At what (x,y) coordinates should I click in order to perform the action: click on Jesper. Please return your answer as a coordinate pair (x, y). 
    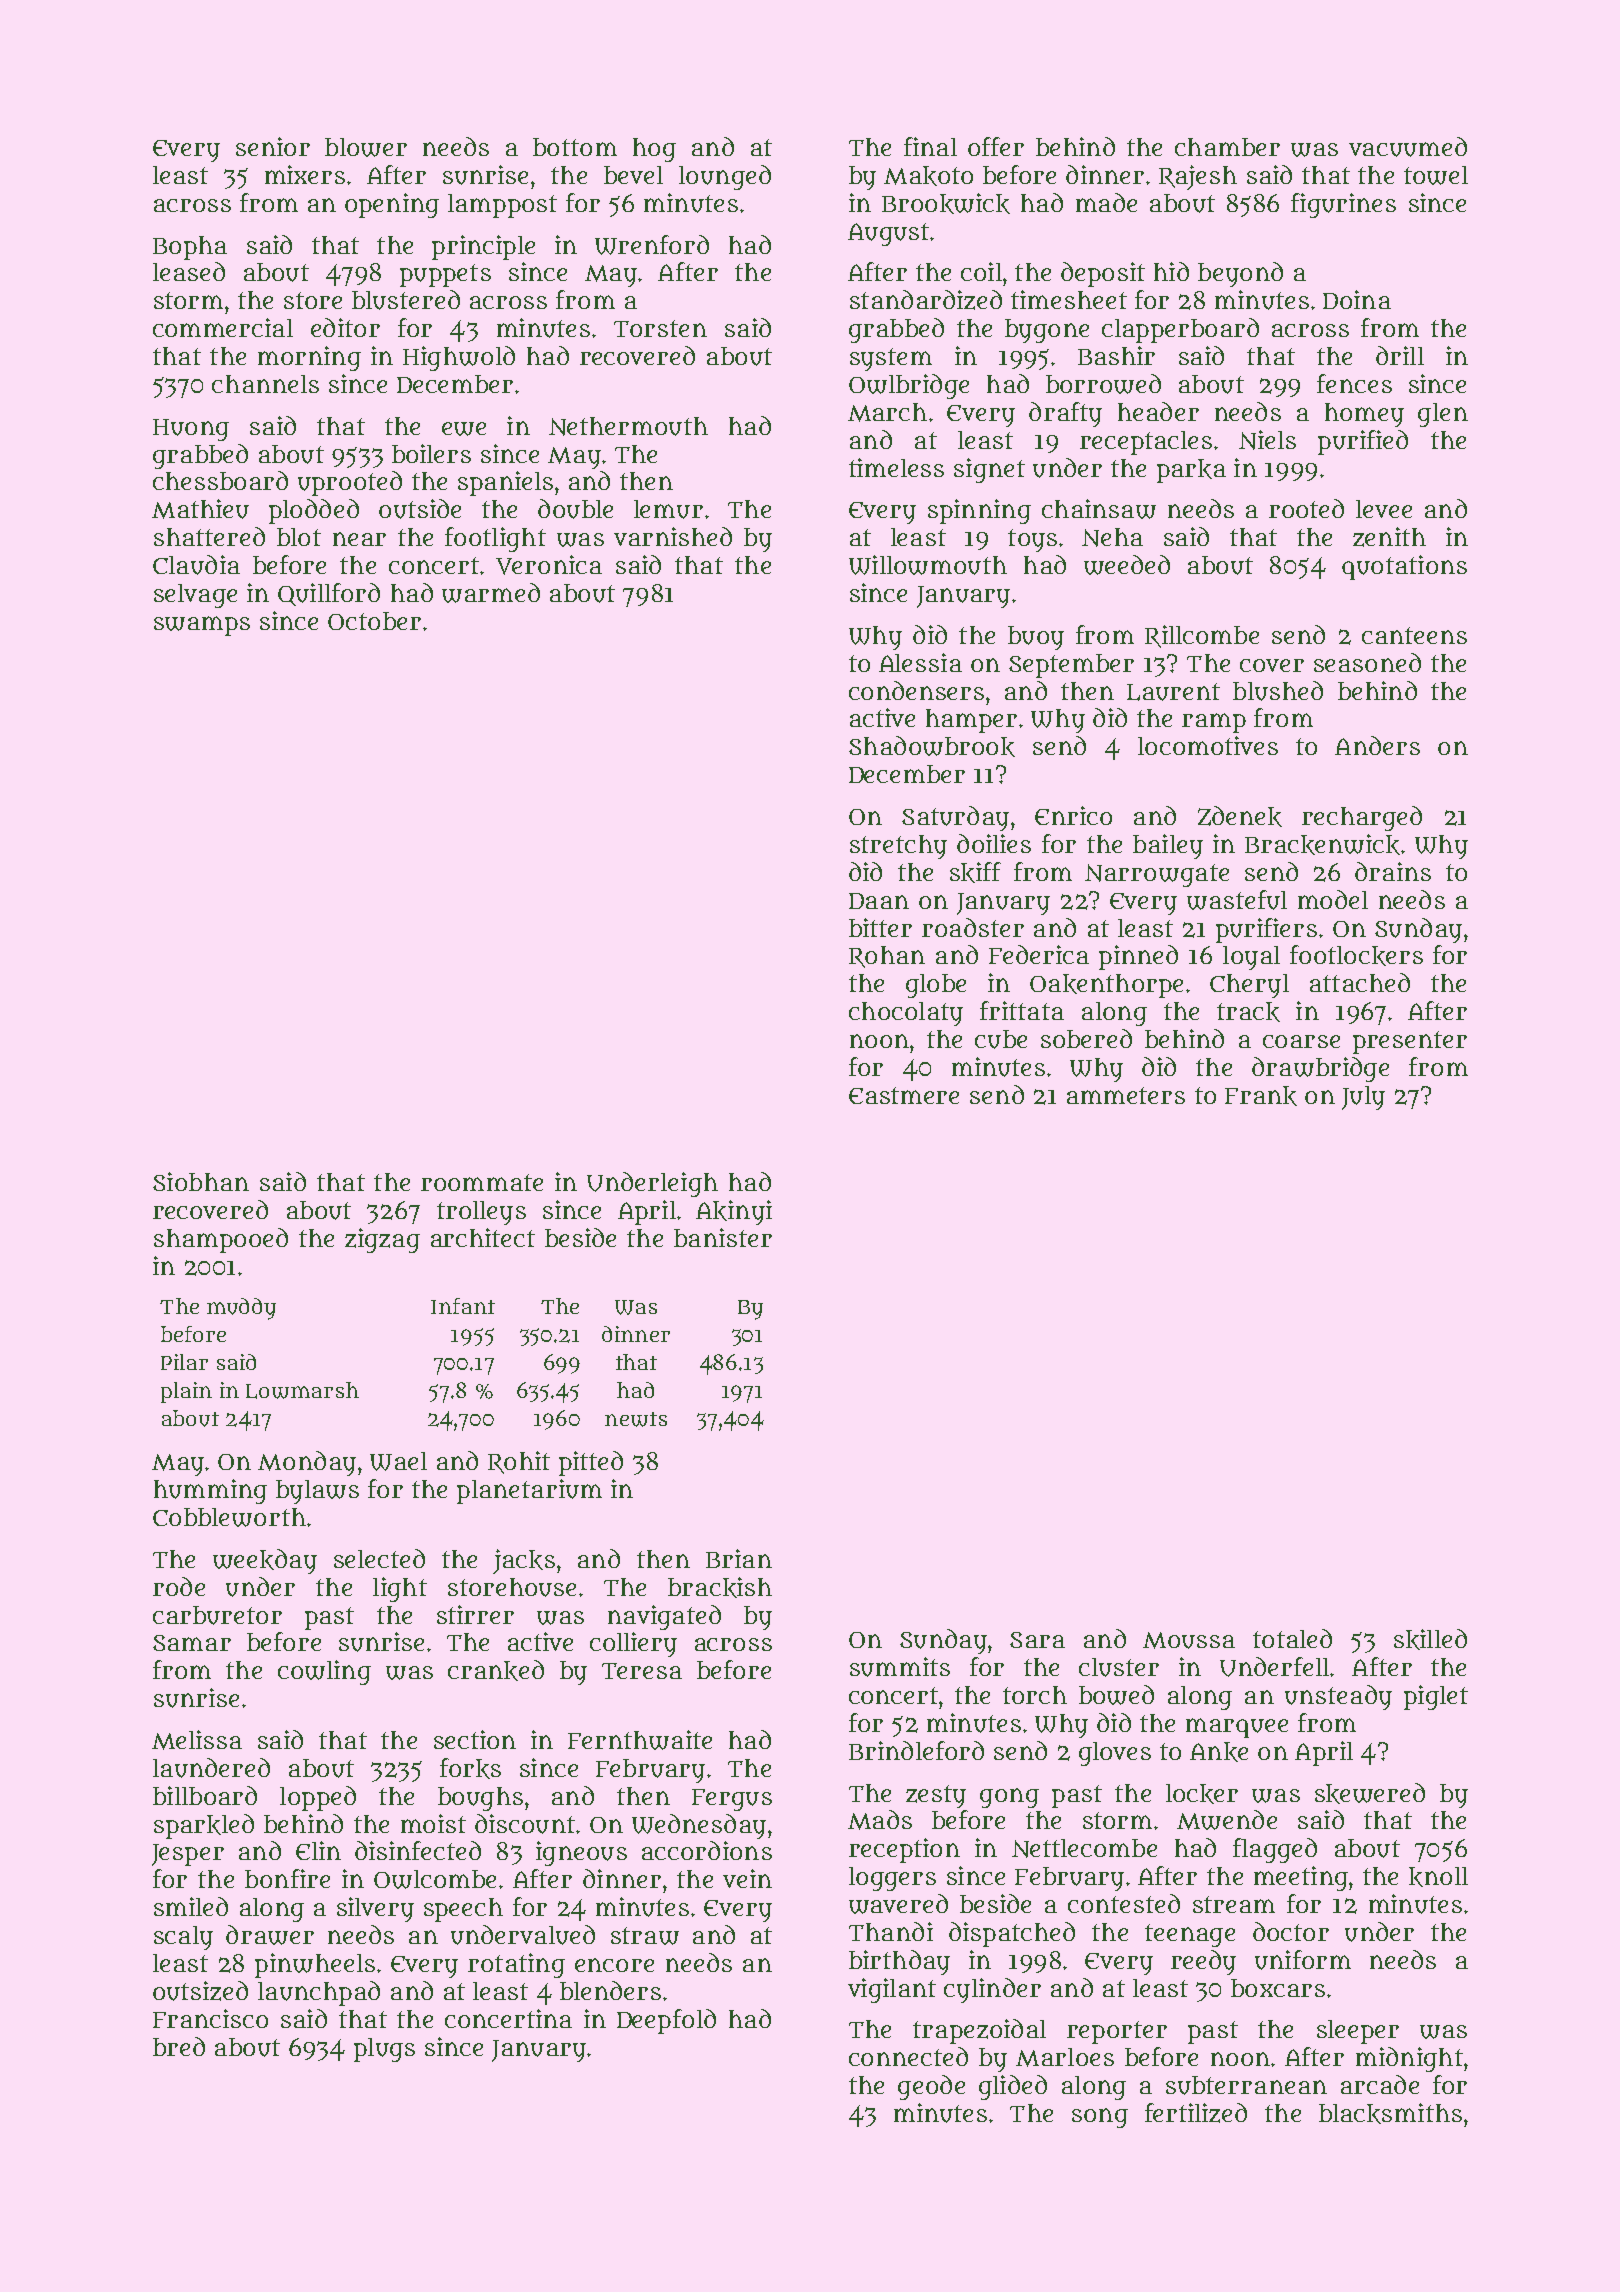
    Looking at the image, I should click on (188, 1855).
